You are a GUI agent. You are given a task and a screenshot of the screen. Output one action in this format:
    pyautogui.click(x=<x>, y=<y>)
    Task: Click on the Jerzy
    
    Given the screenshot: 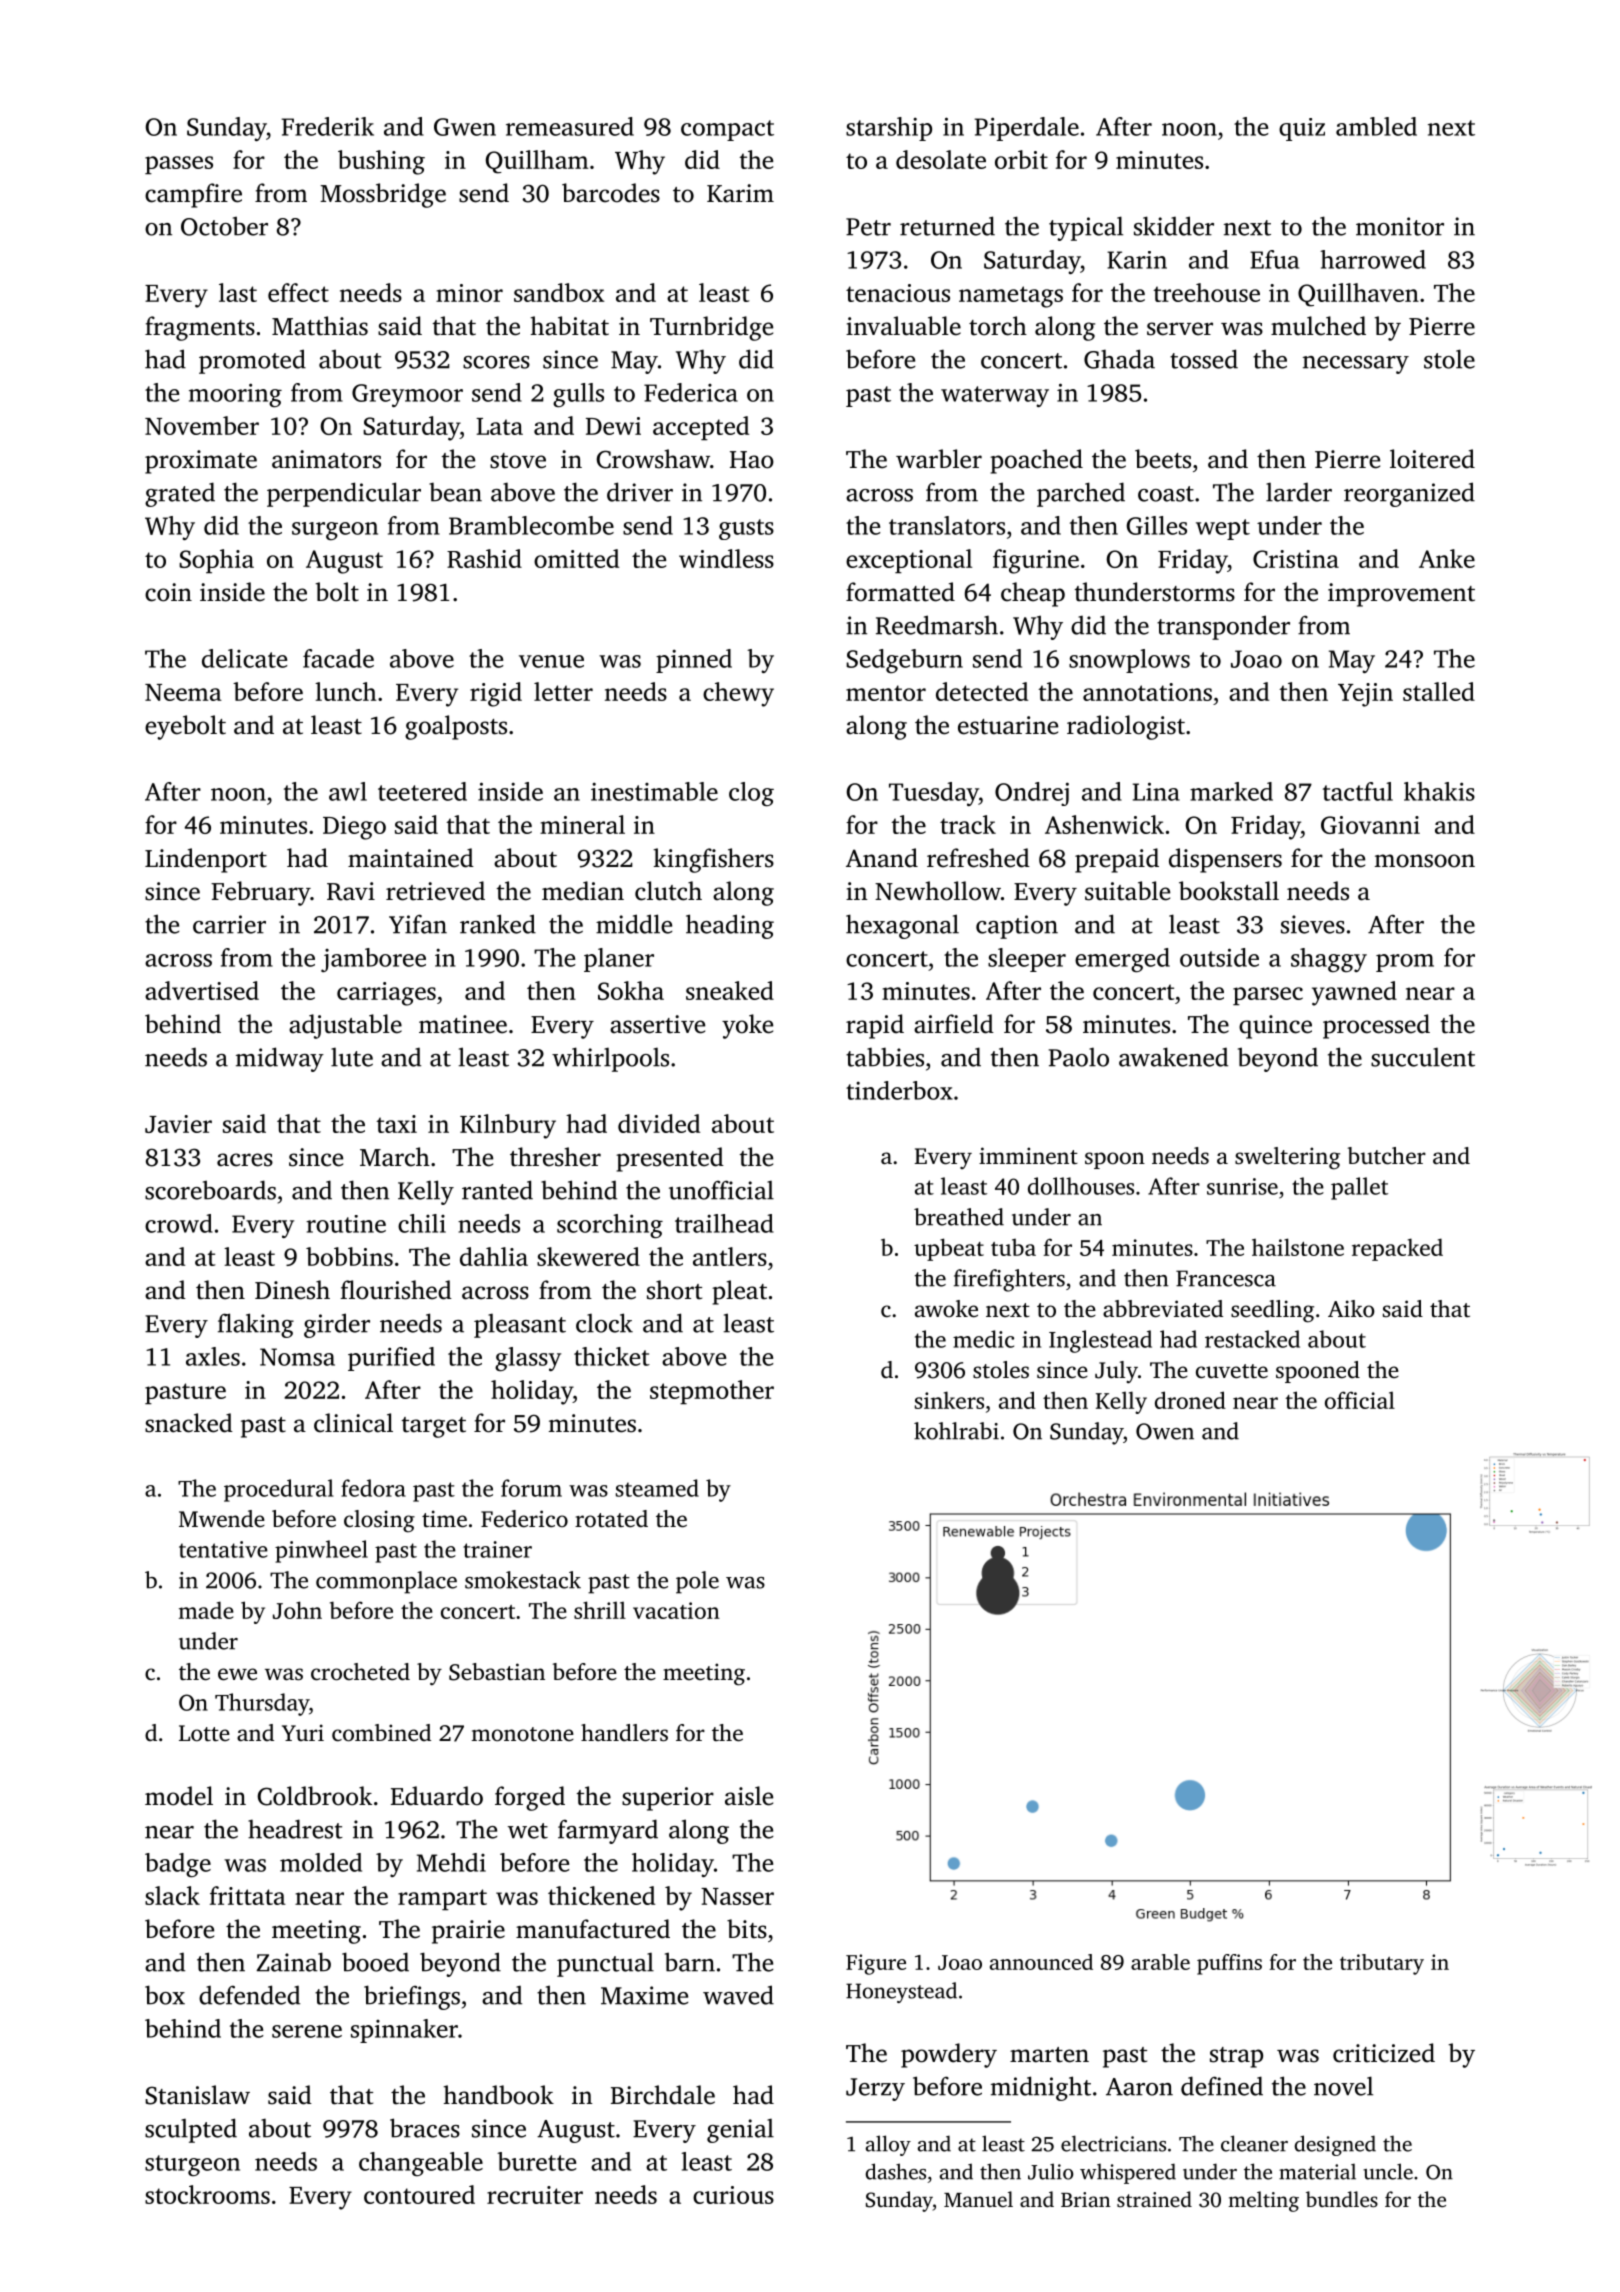 What is the action you would take?
    pyautogui.click(x=875, y=2089)
